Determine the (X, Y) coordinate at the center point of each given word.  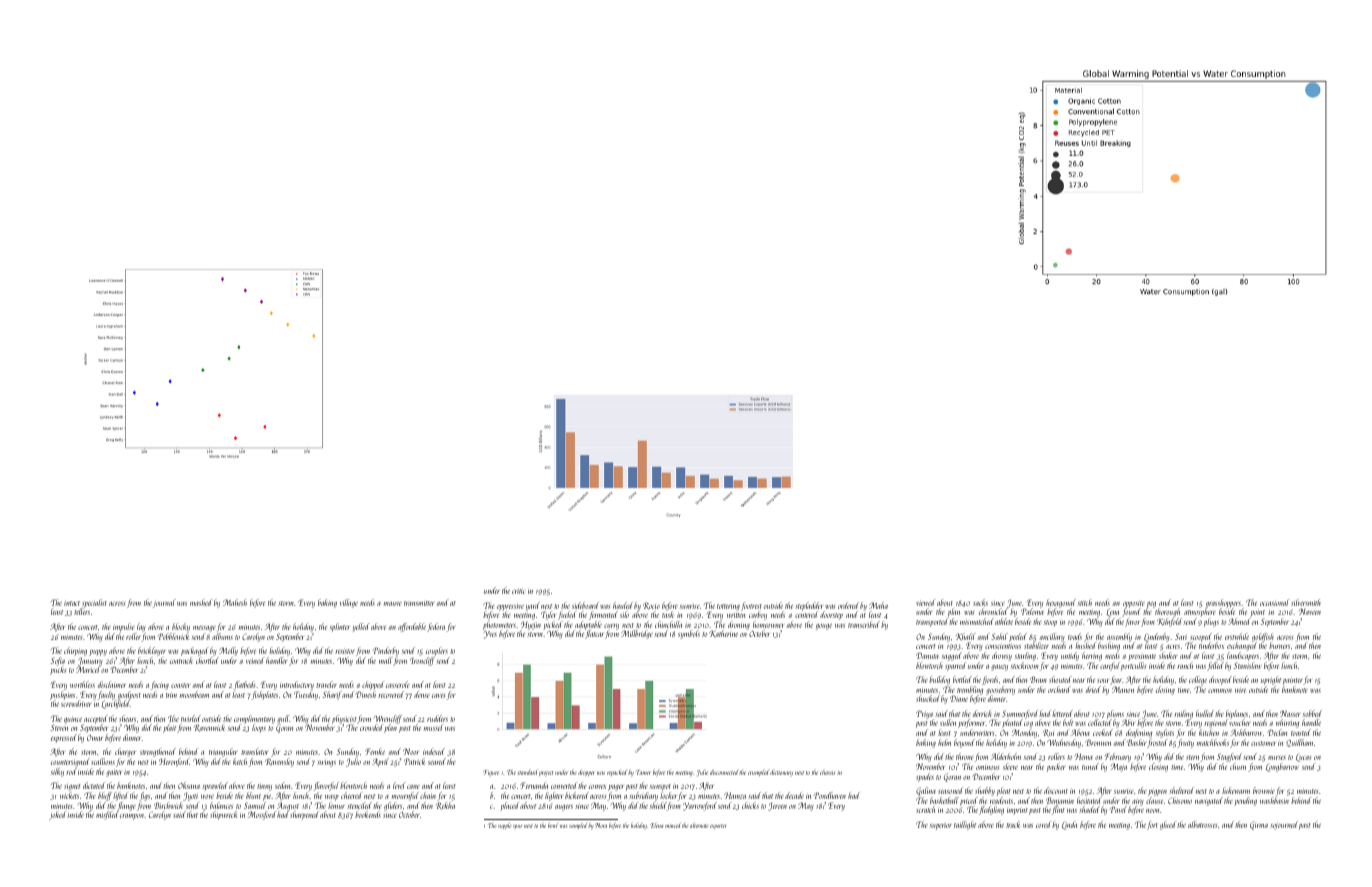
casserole (398, 684)
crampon (132, 817)
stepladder (809, 606)
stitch (1085, 602)
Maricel (88, 669)
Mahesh (235, 602)
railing (1183, 715)
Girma (1259, 825)
